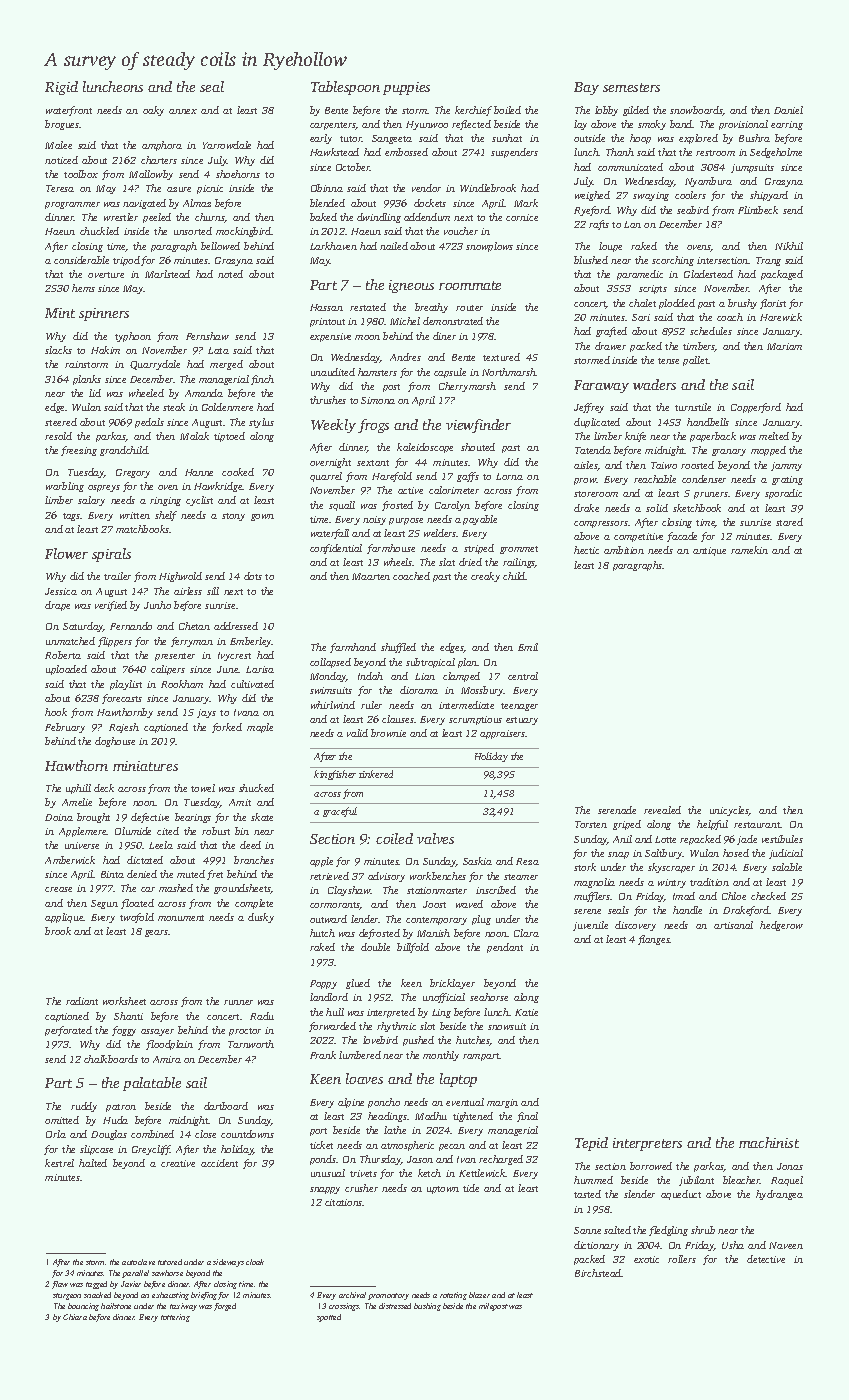 The width and height of the image is (849, 1400). I want to click on lovebird, so click(380, 1040).
